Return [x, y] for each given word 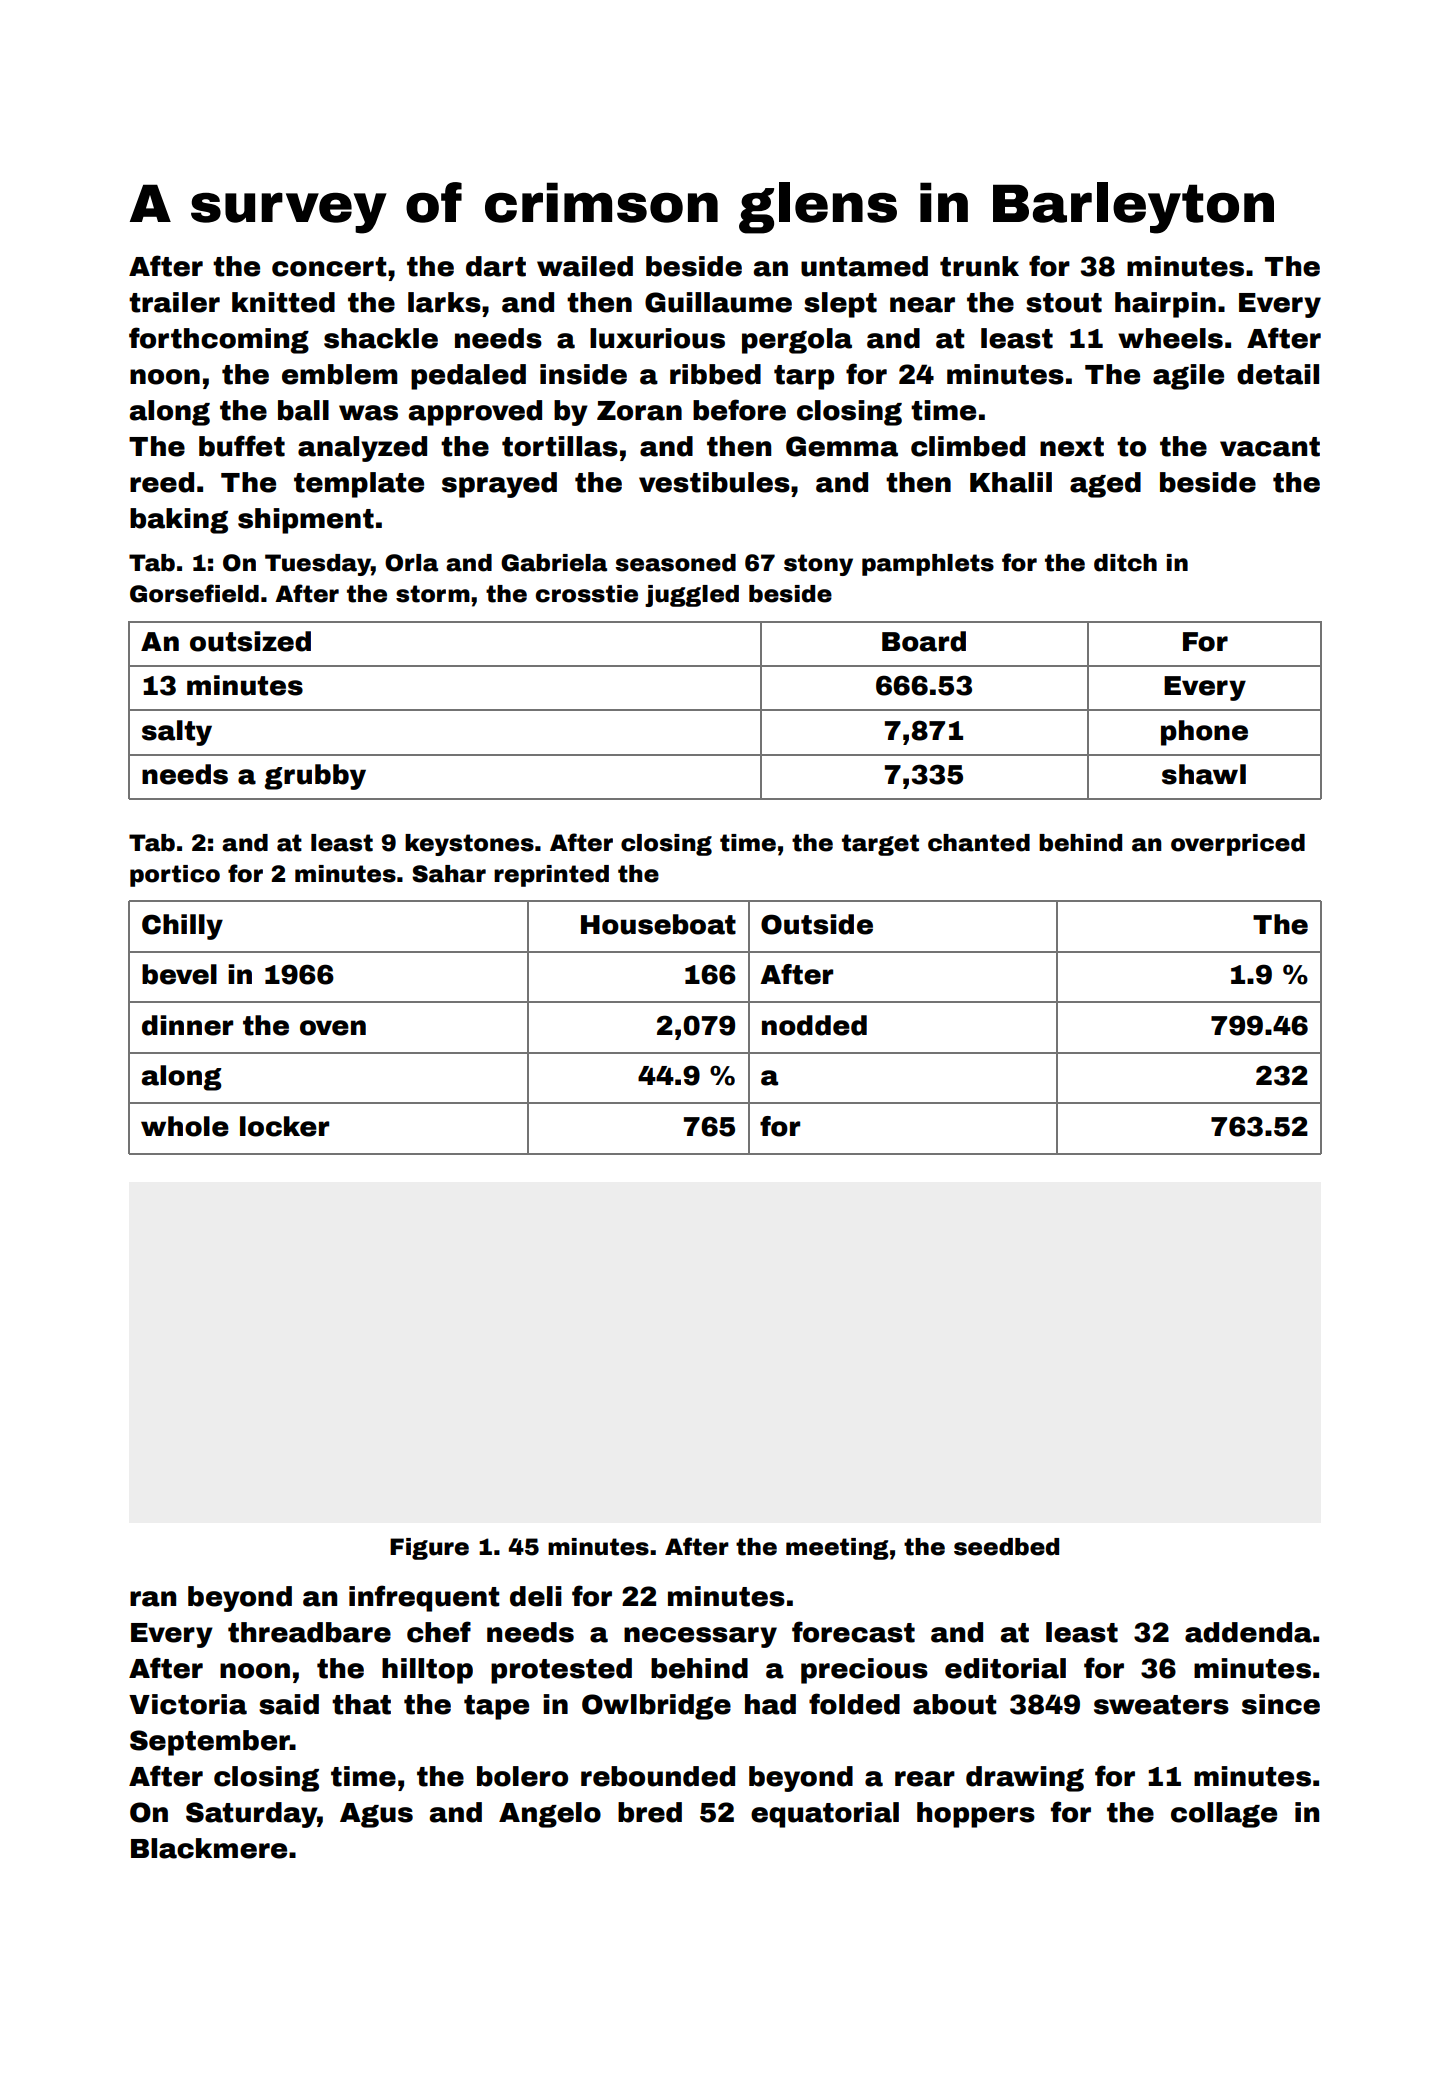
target [880, 845]
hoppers [976, 1815]
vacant [1270, 447]
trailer [174, 302]
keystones [469, 845]
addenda [1248, 1632]
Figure [429, 1549]
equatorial [825, 1815]
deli [536, 1596]
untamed [864, 266]
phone [1204, 733]
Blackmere [209, 1848]
